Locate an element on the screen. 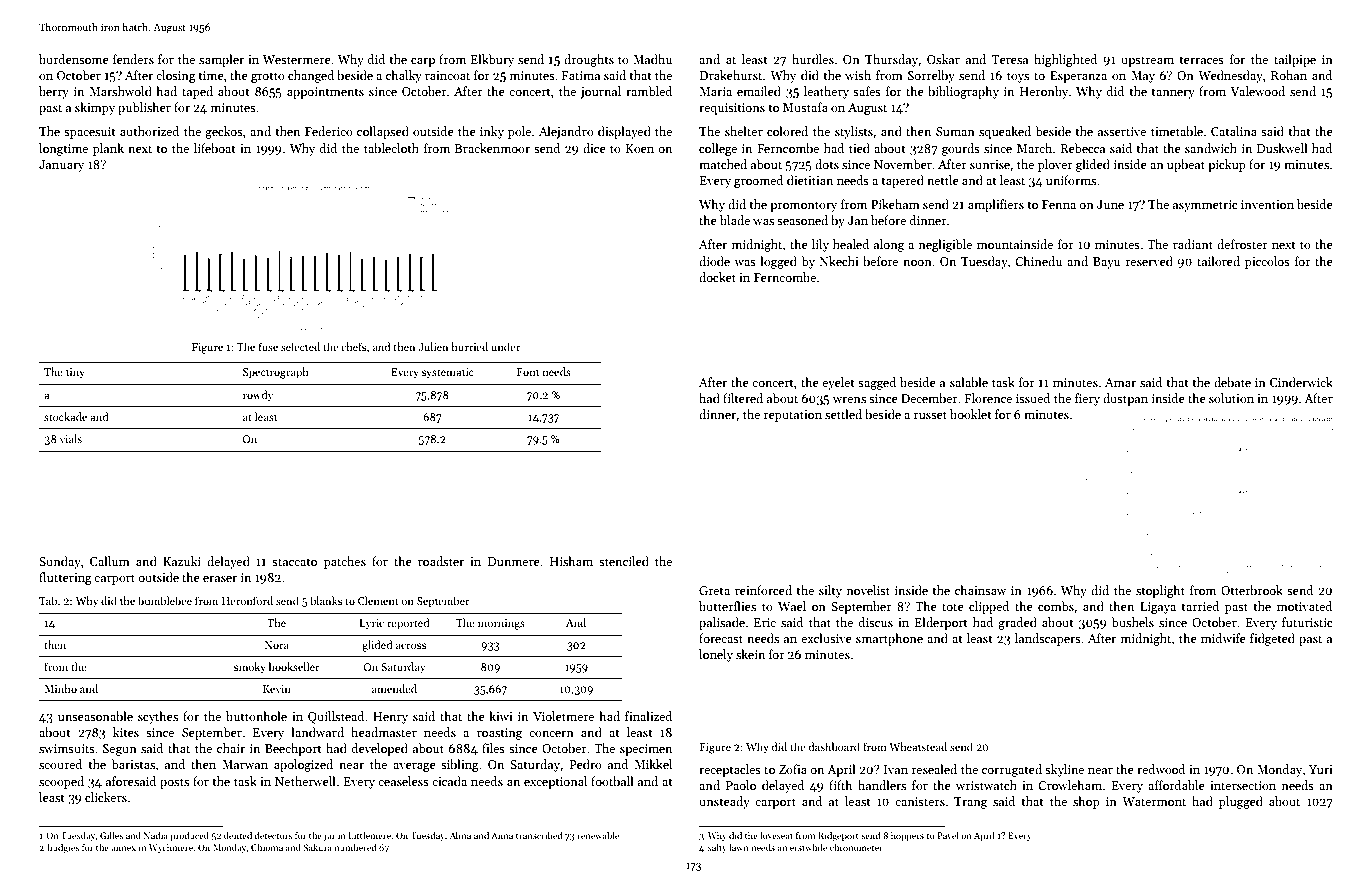 The height and width of the screenshot is (887, 1372). fuse is located at coordinates (268, 346).
